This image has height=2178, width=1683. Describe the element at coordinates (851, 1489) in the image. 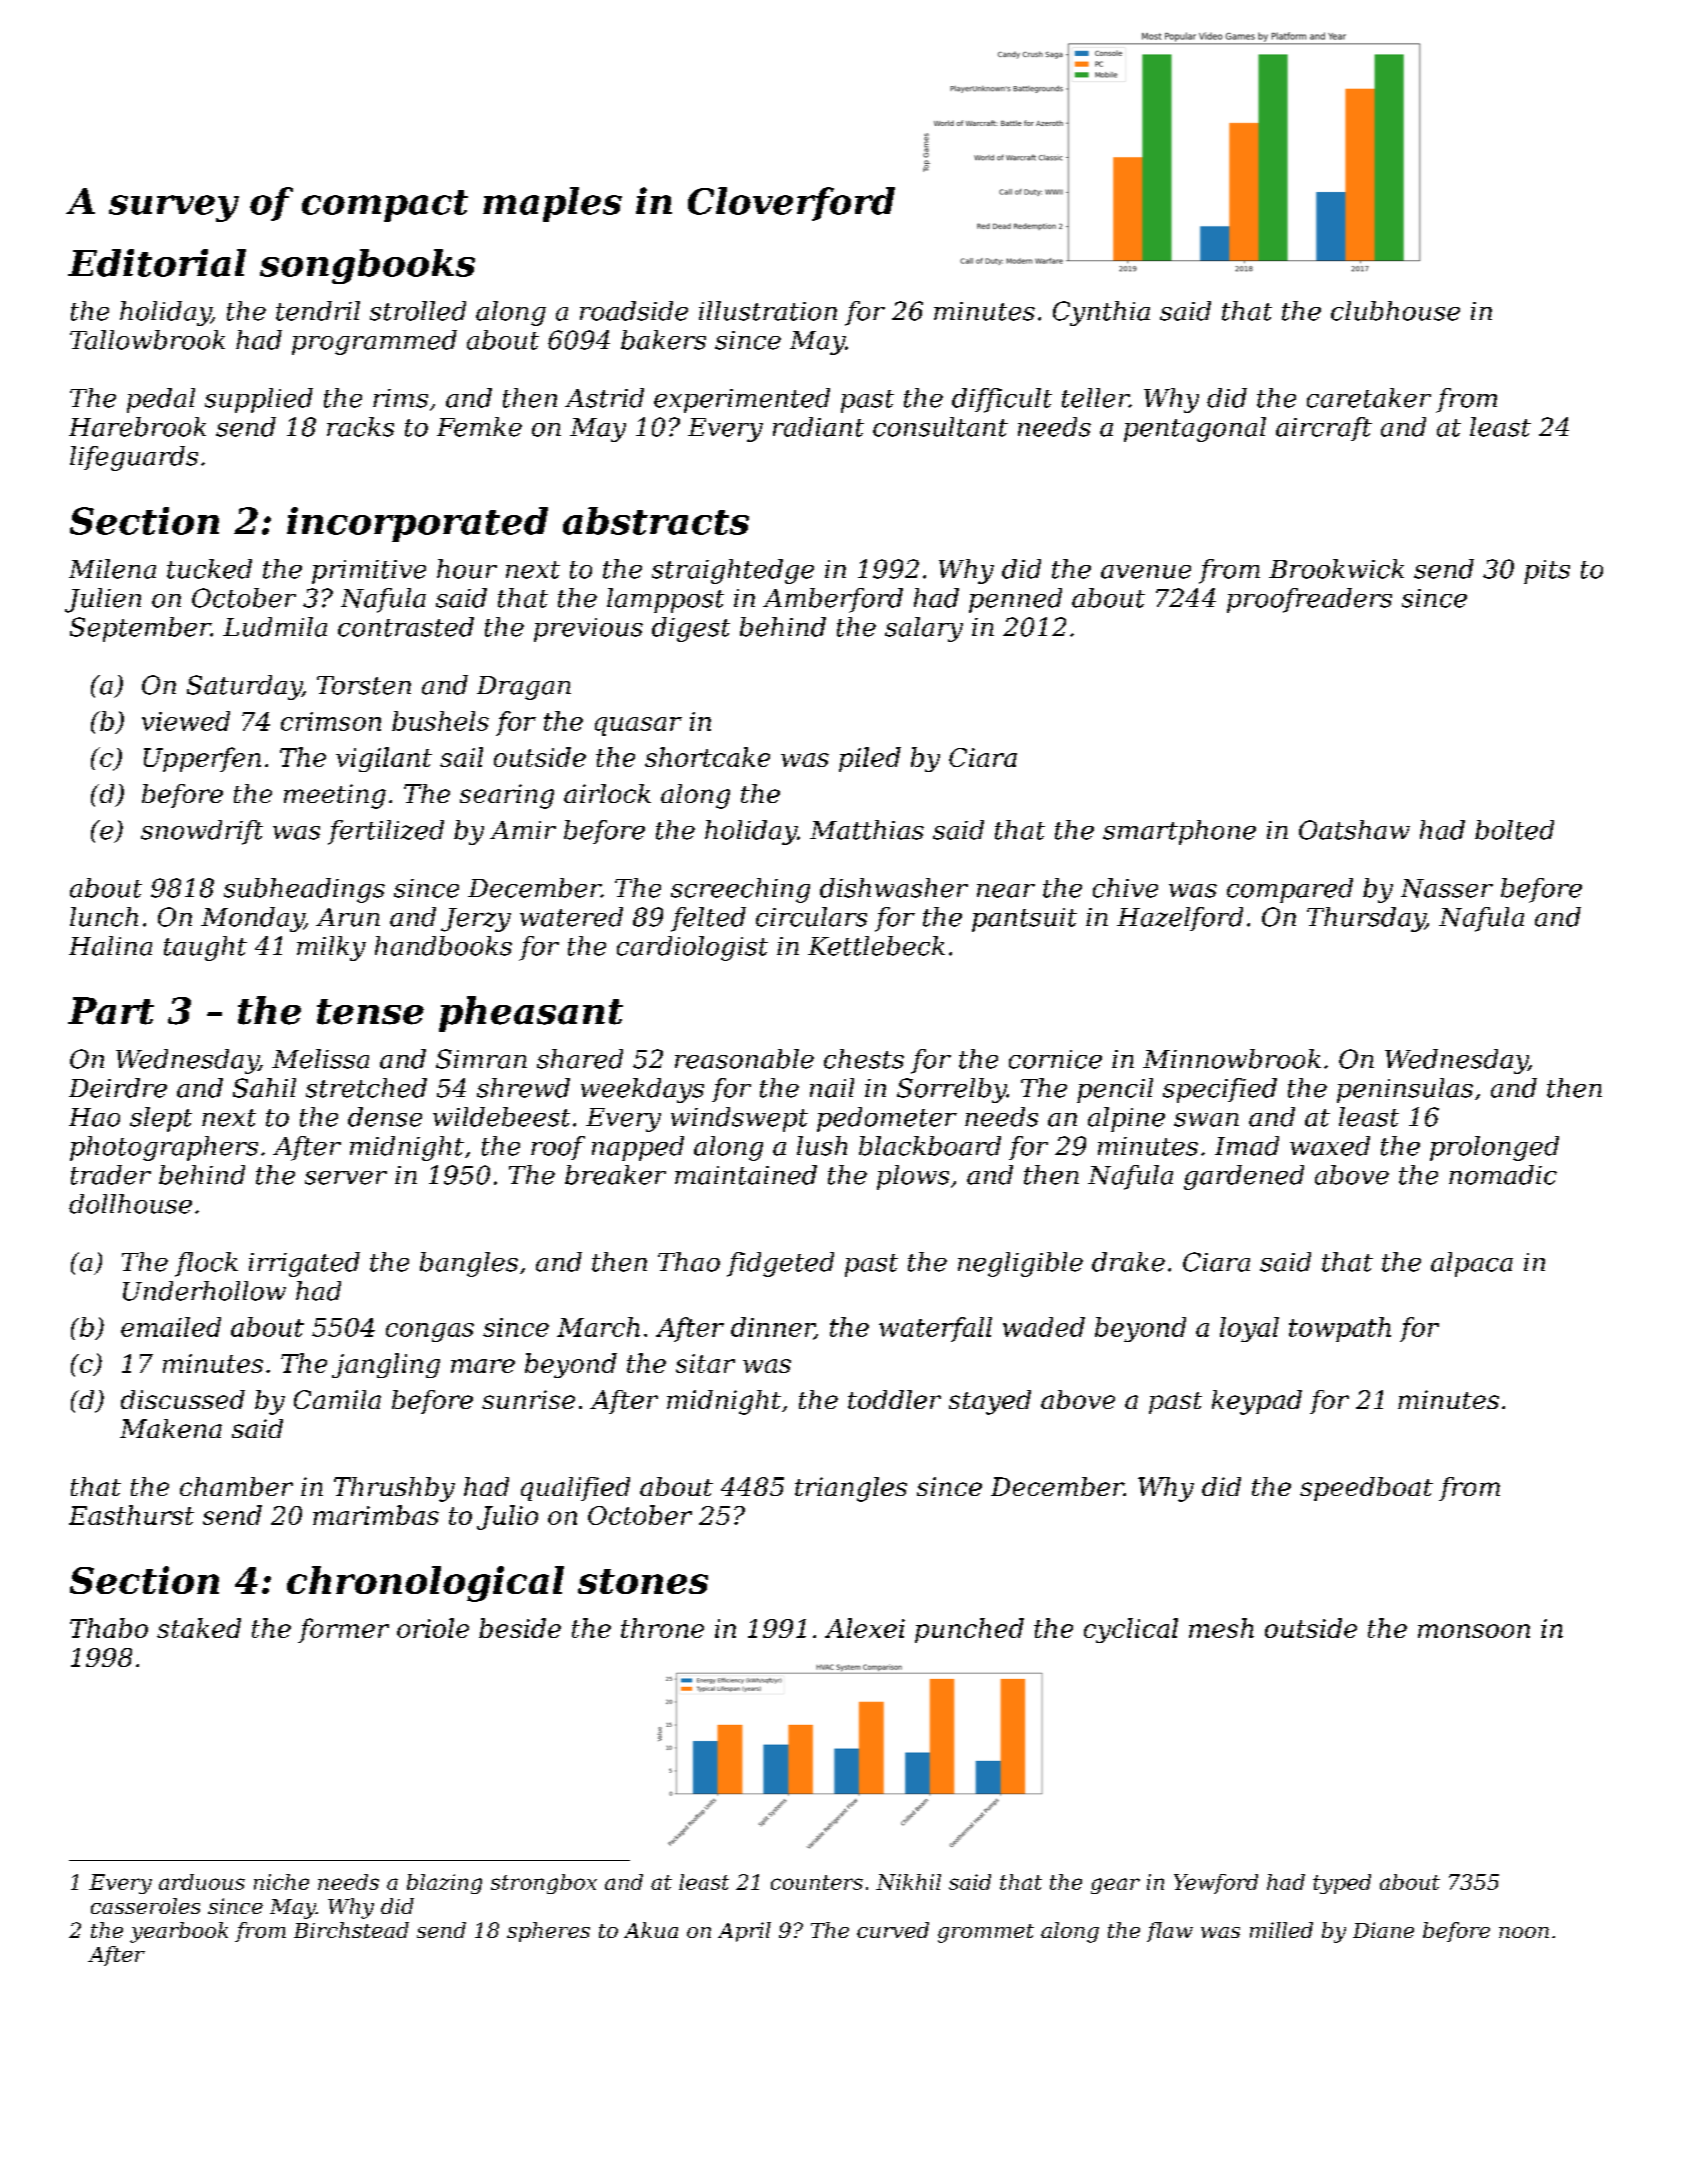

I see `triangles` at that location.
